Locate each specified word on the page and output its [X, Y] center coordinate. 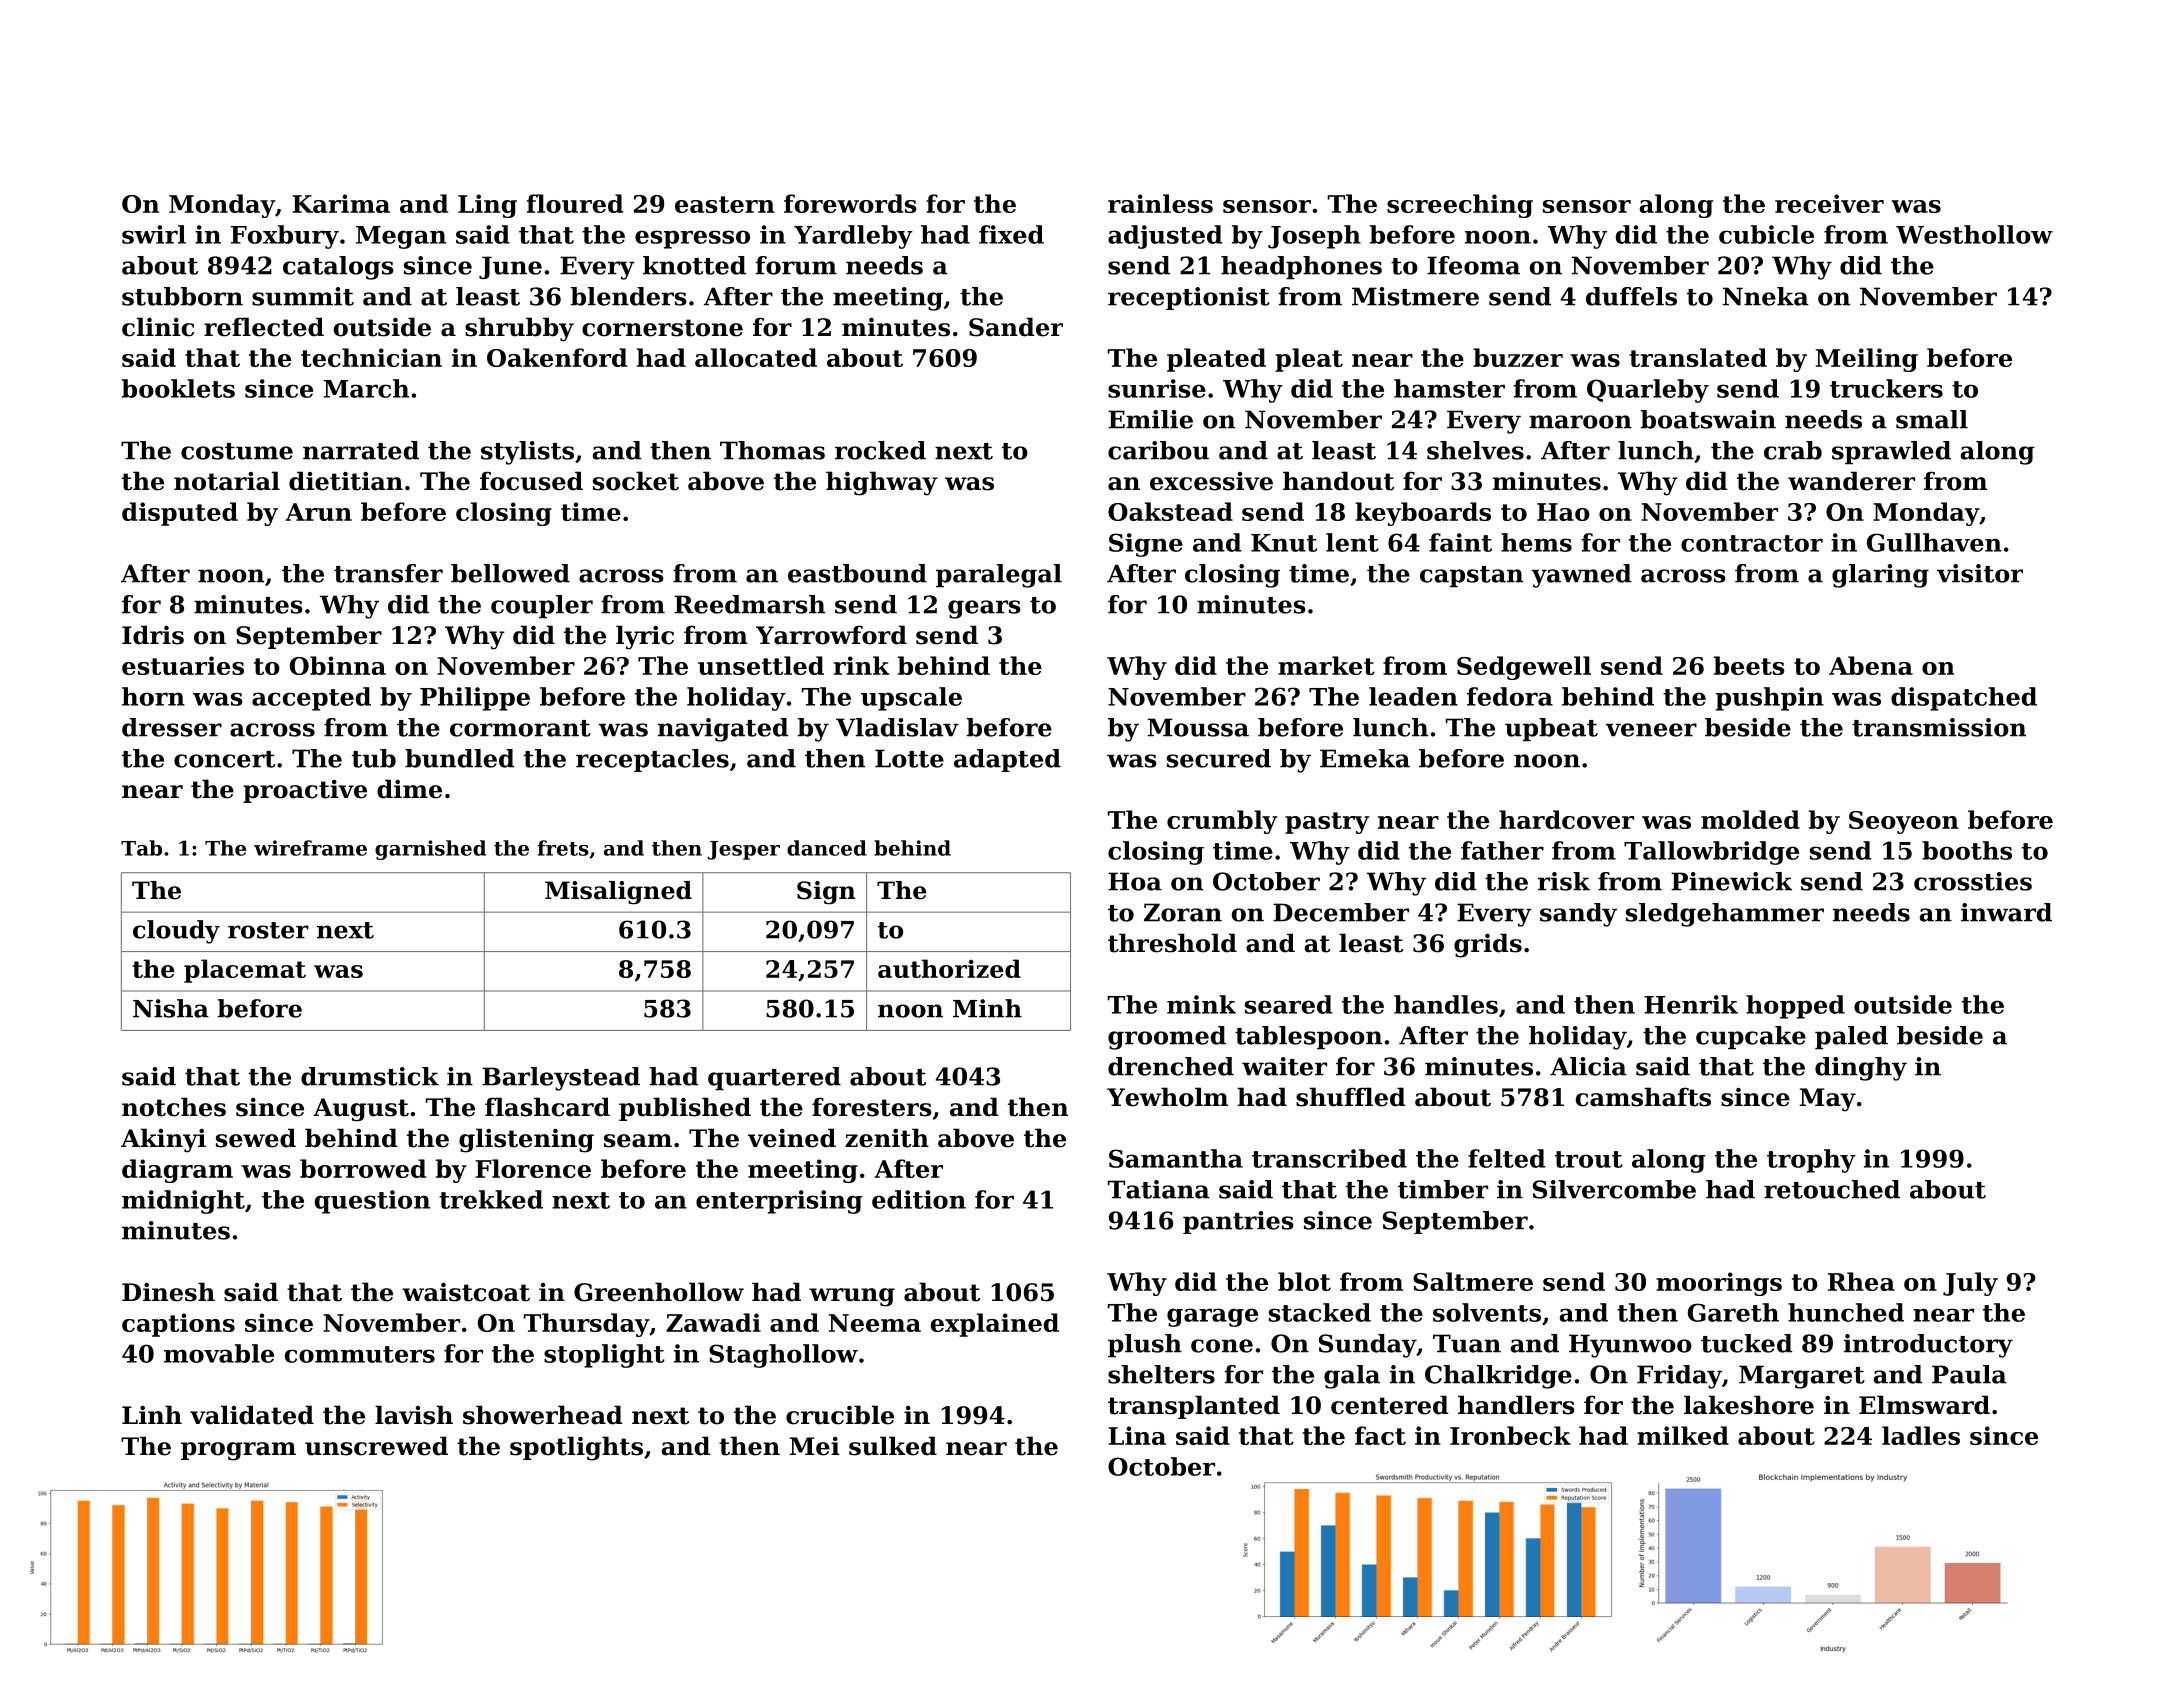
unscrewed [376, 1446]
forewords [850, 203]
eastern [725, 204]
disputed [180, 514]
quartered [774, 1079]
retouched [1832, 1189]
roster [268, 930]
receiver [1829, 203]
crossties [1973, 881]
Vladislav [897, 727]
